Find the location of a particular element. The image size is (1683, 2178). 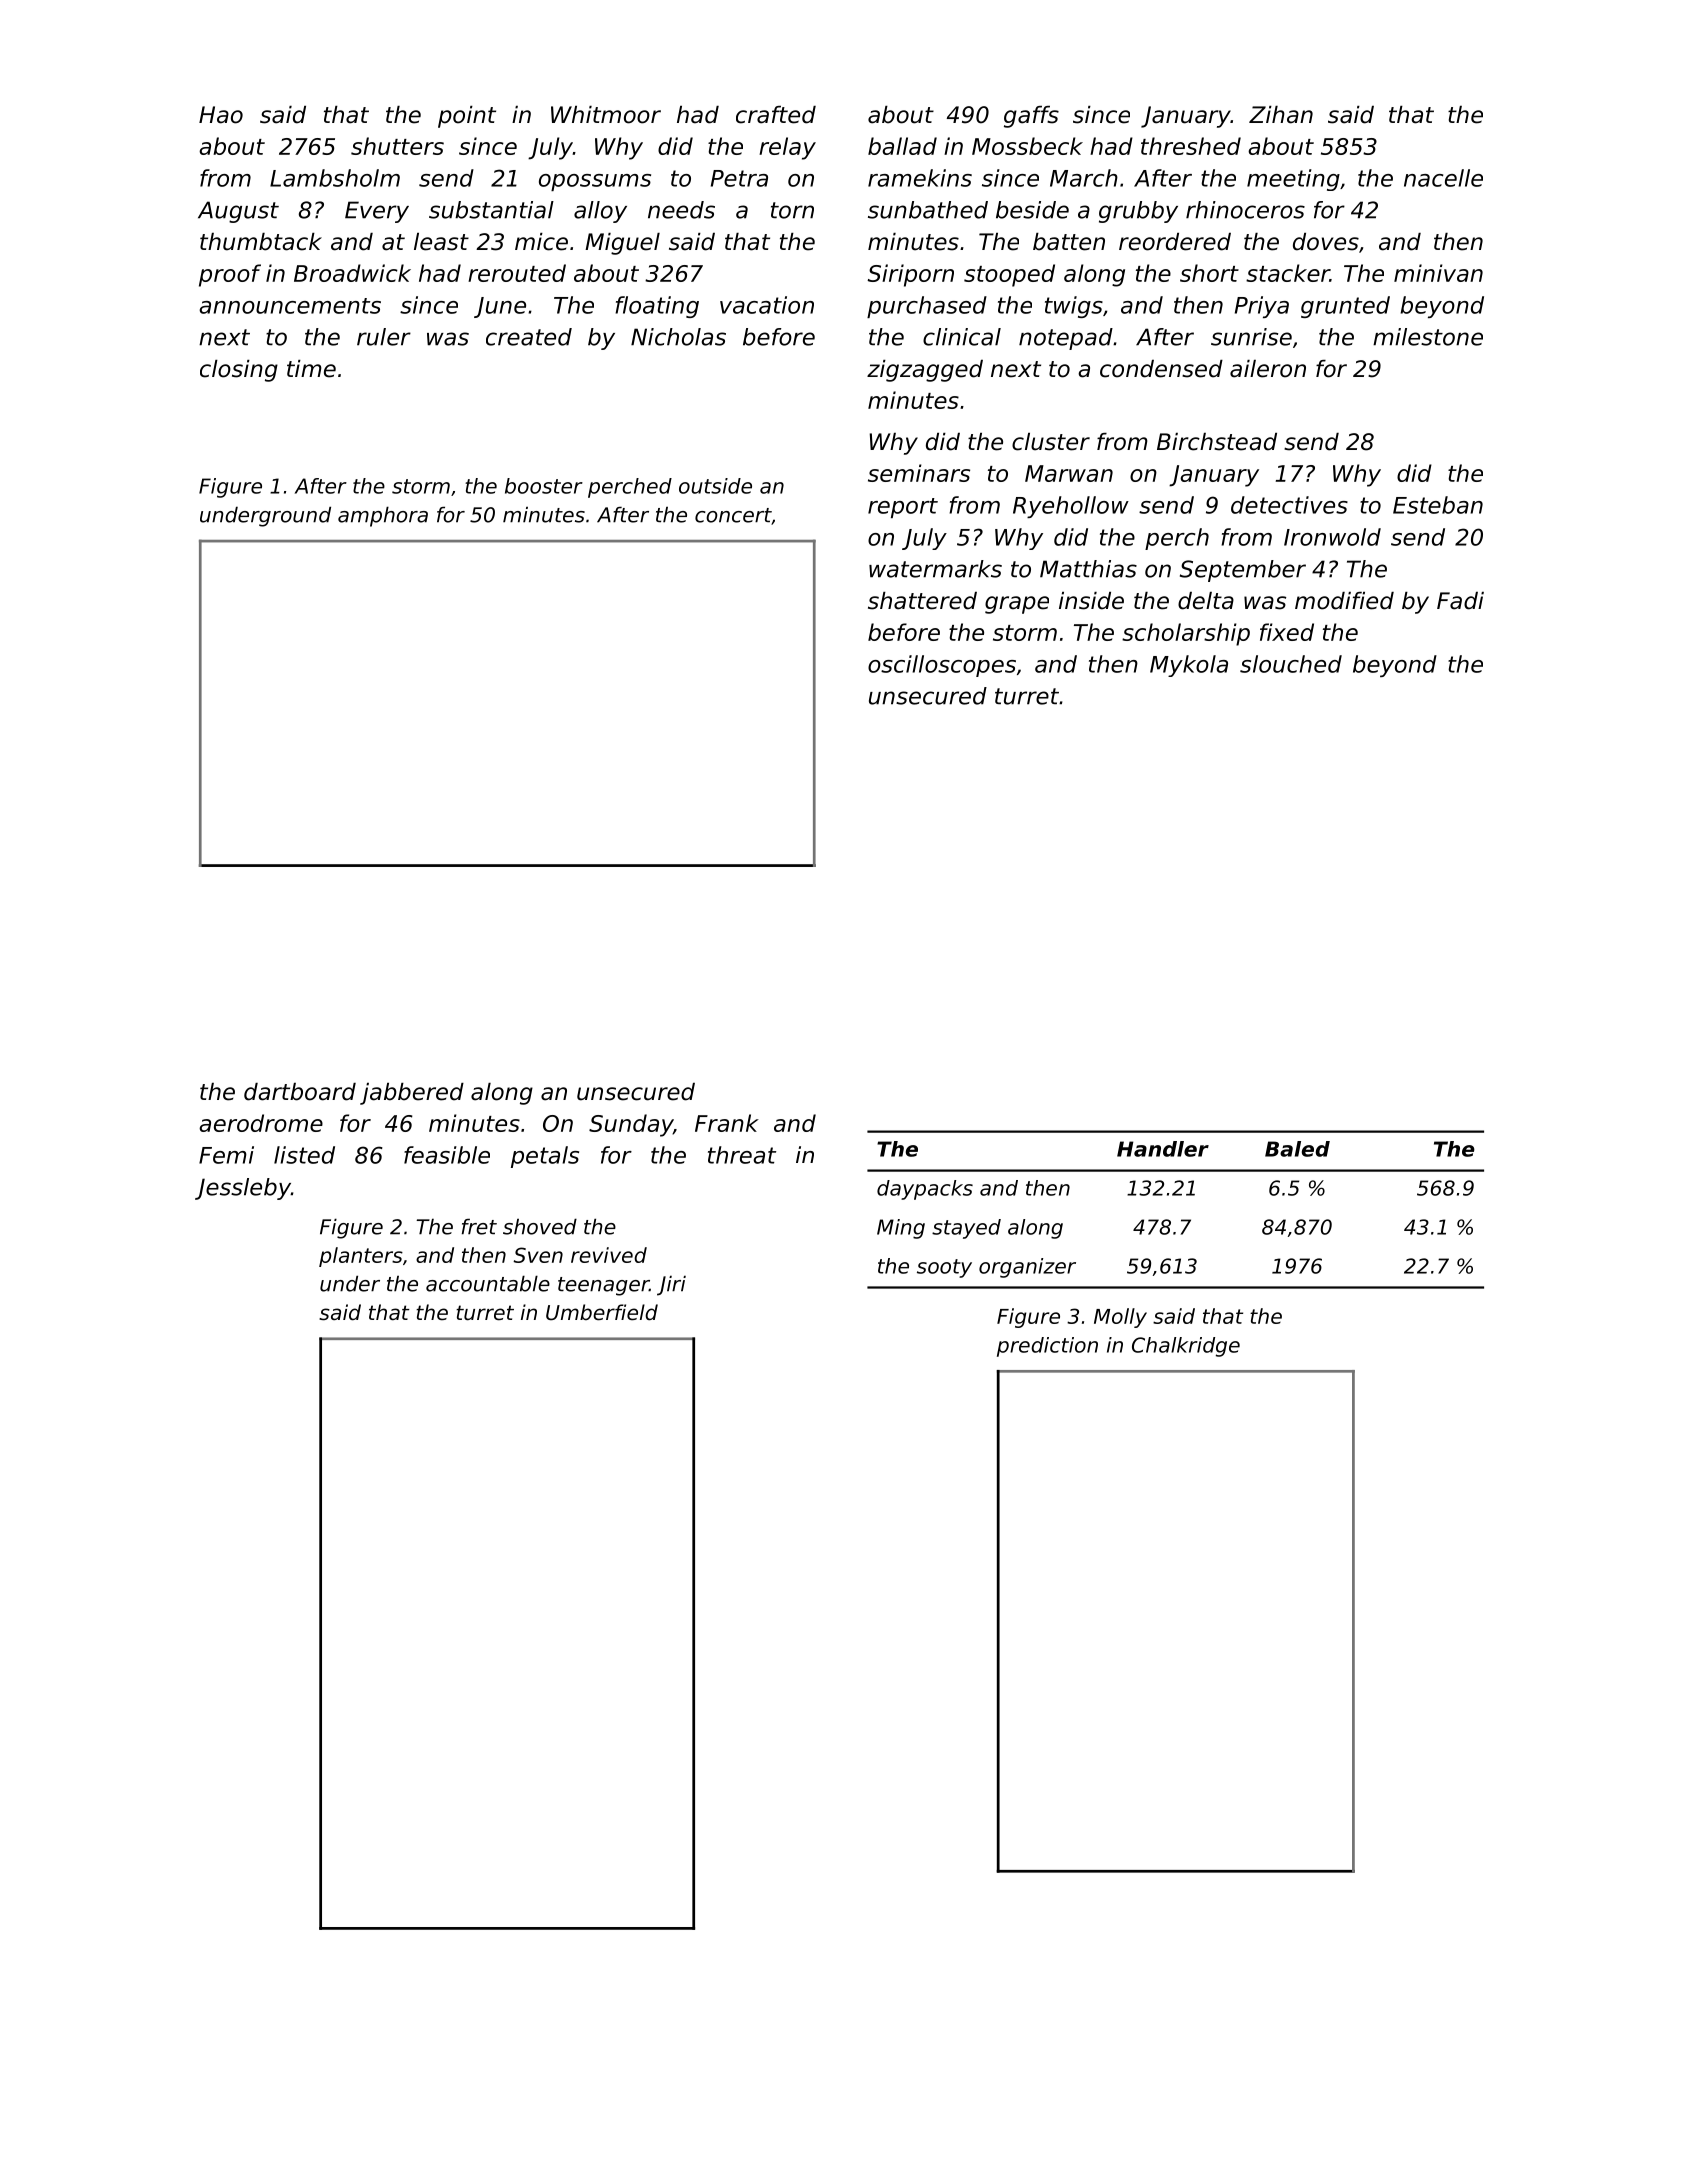

Chalkridge is located at coordinates (1186, 1347).
